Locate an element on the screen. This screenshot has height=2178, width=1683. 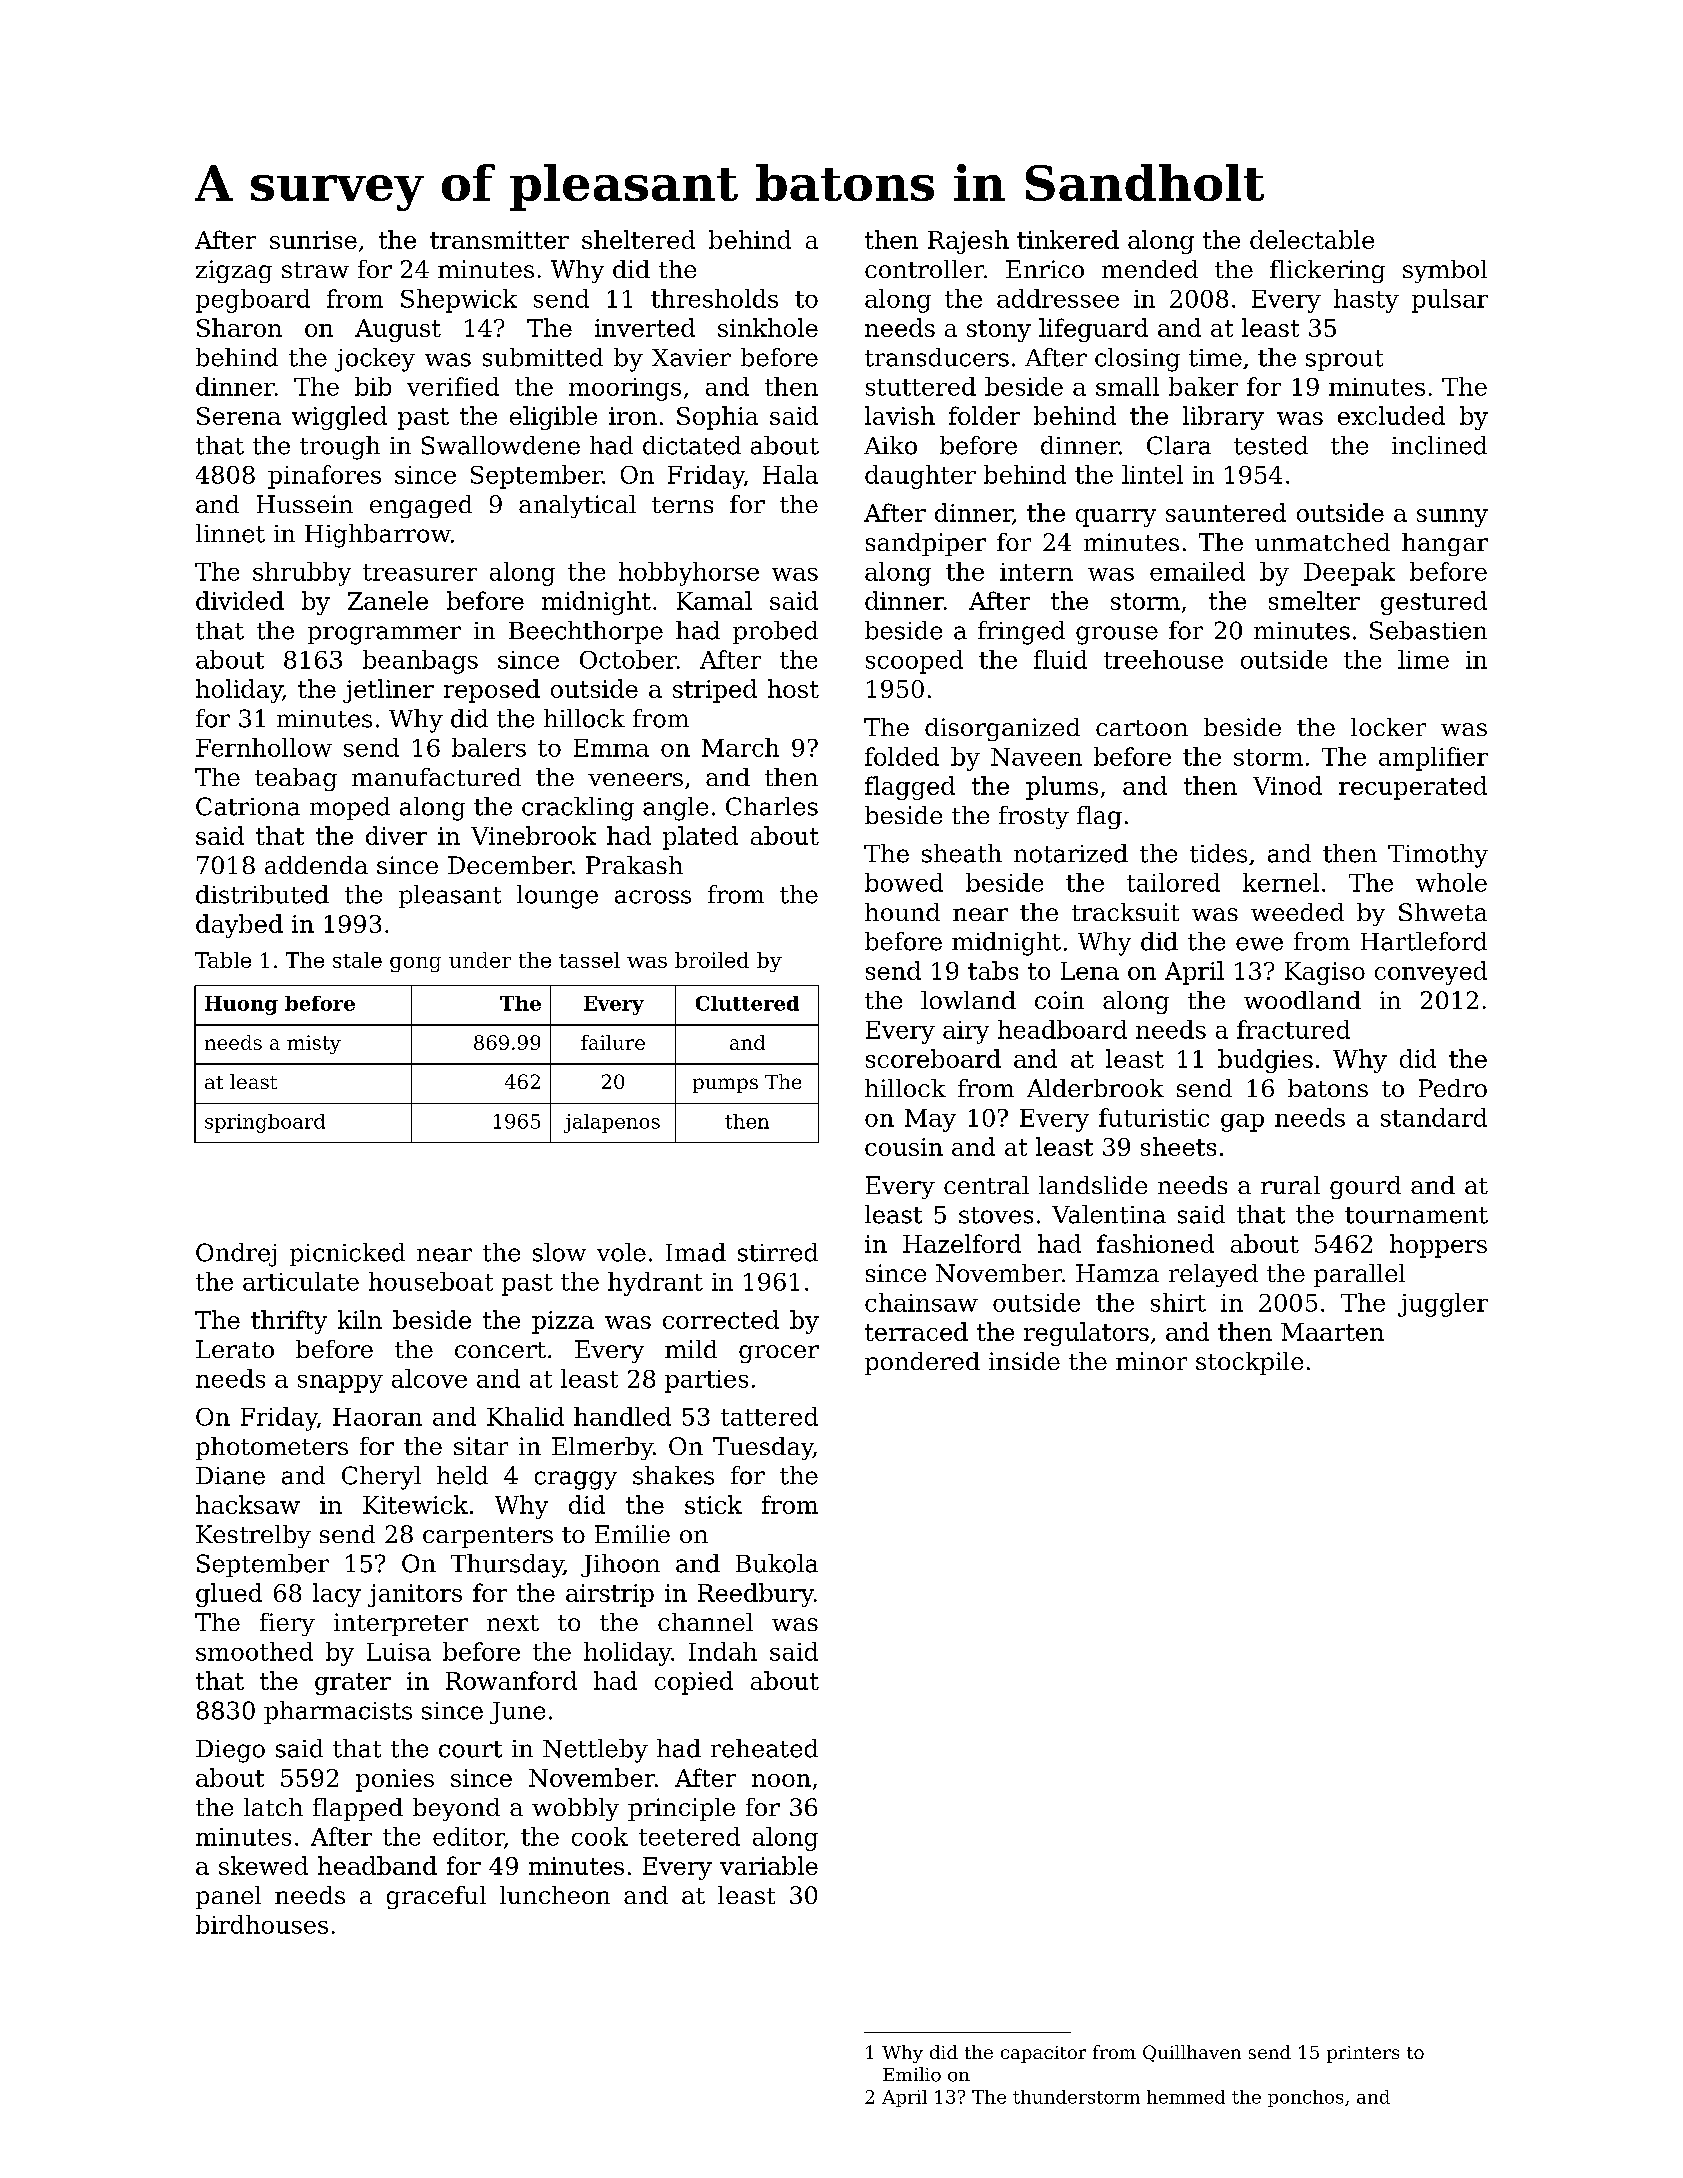
sheltered is located at coordinates (638, 239).
